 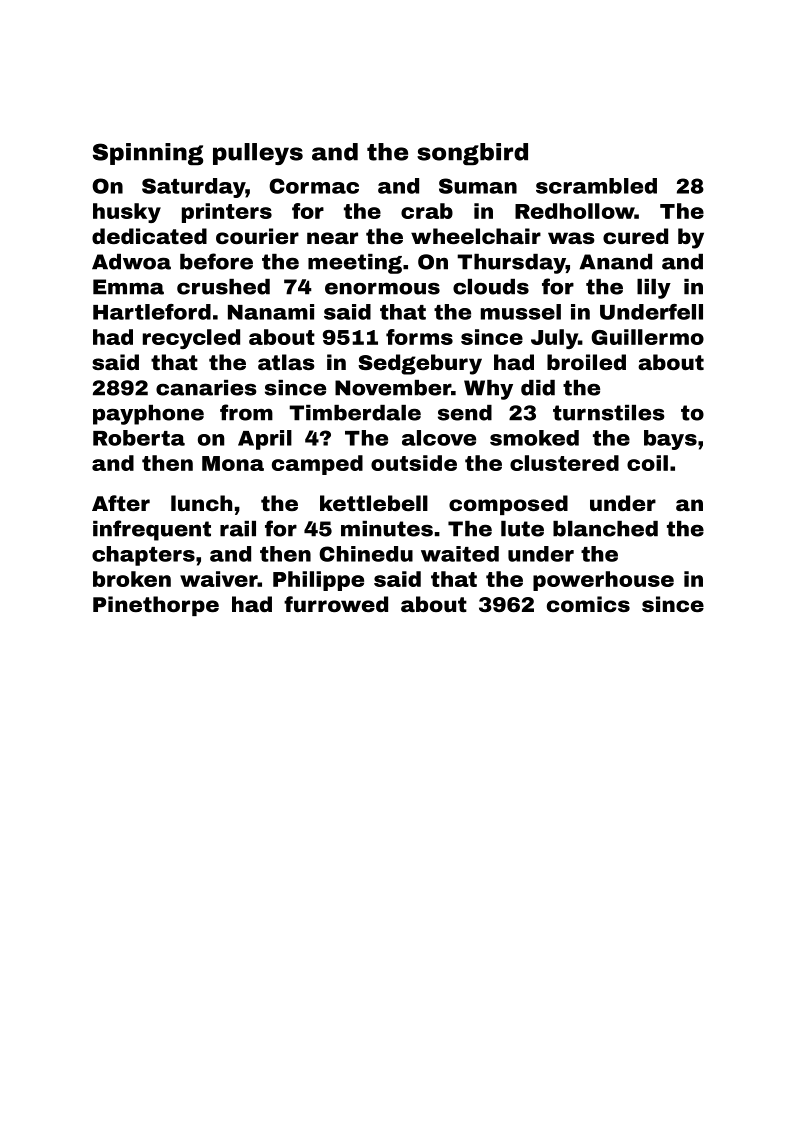 What do you see at coordinates (219, 579) in the page?
I see `waiver` at bounding box center [219, 579].
